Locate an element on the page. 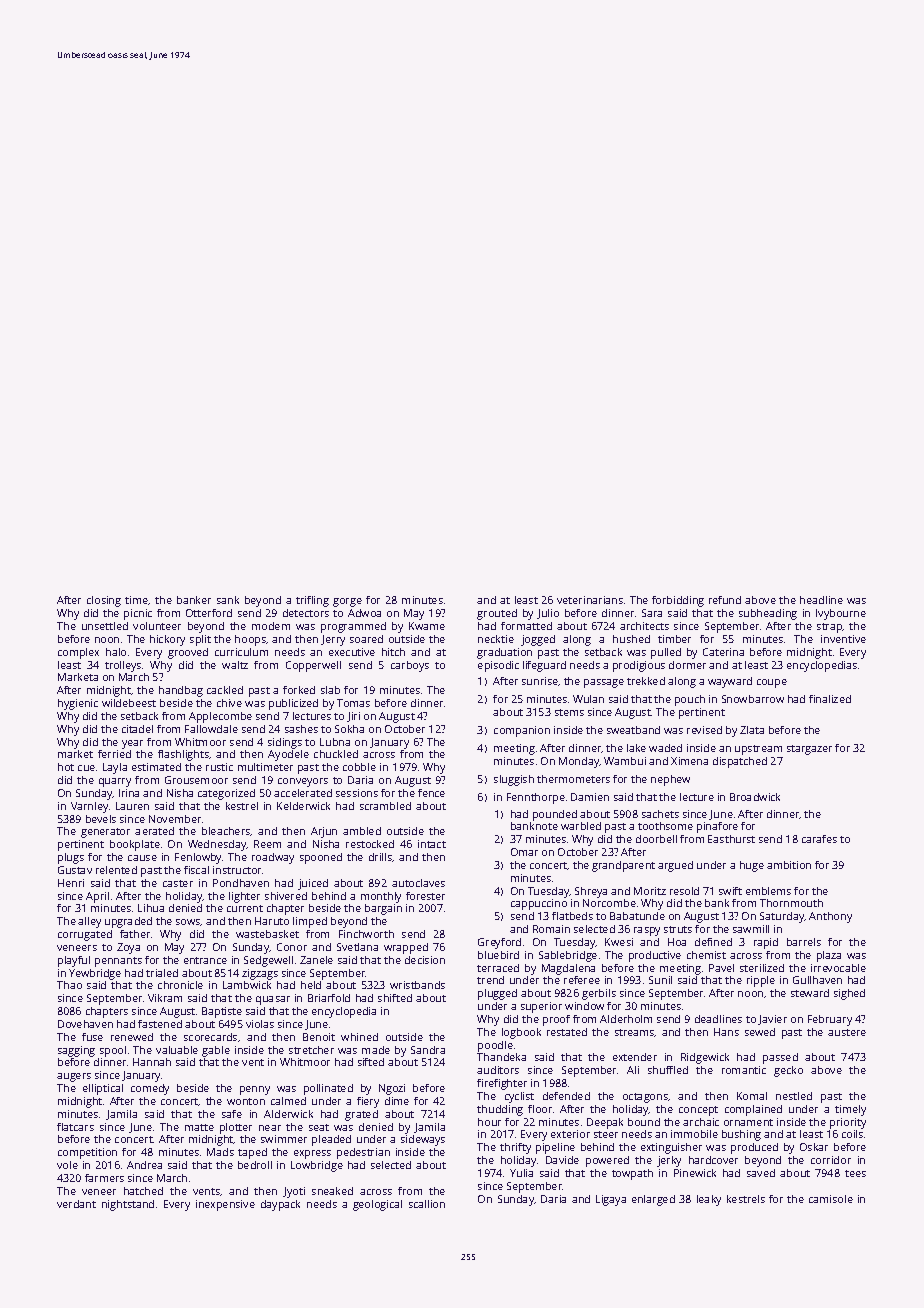 Image resolution: width=924 pixels, height=1308 pixels. Caterina is located at coordinates (723, 652).
